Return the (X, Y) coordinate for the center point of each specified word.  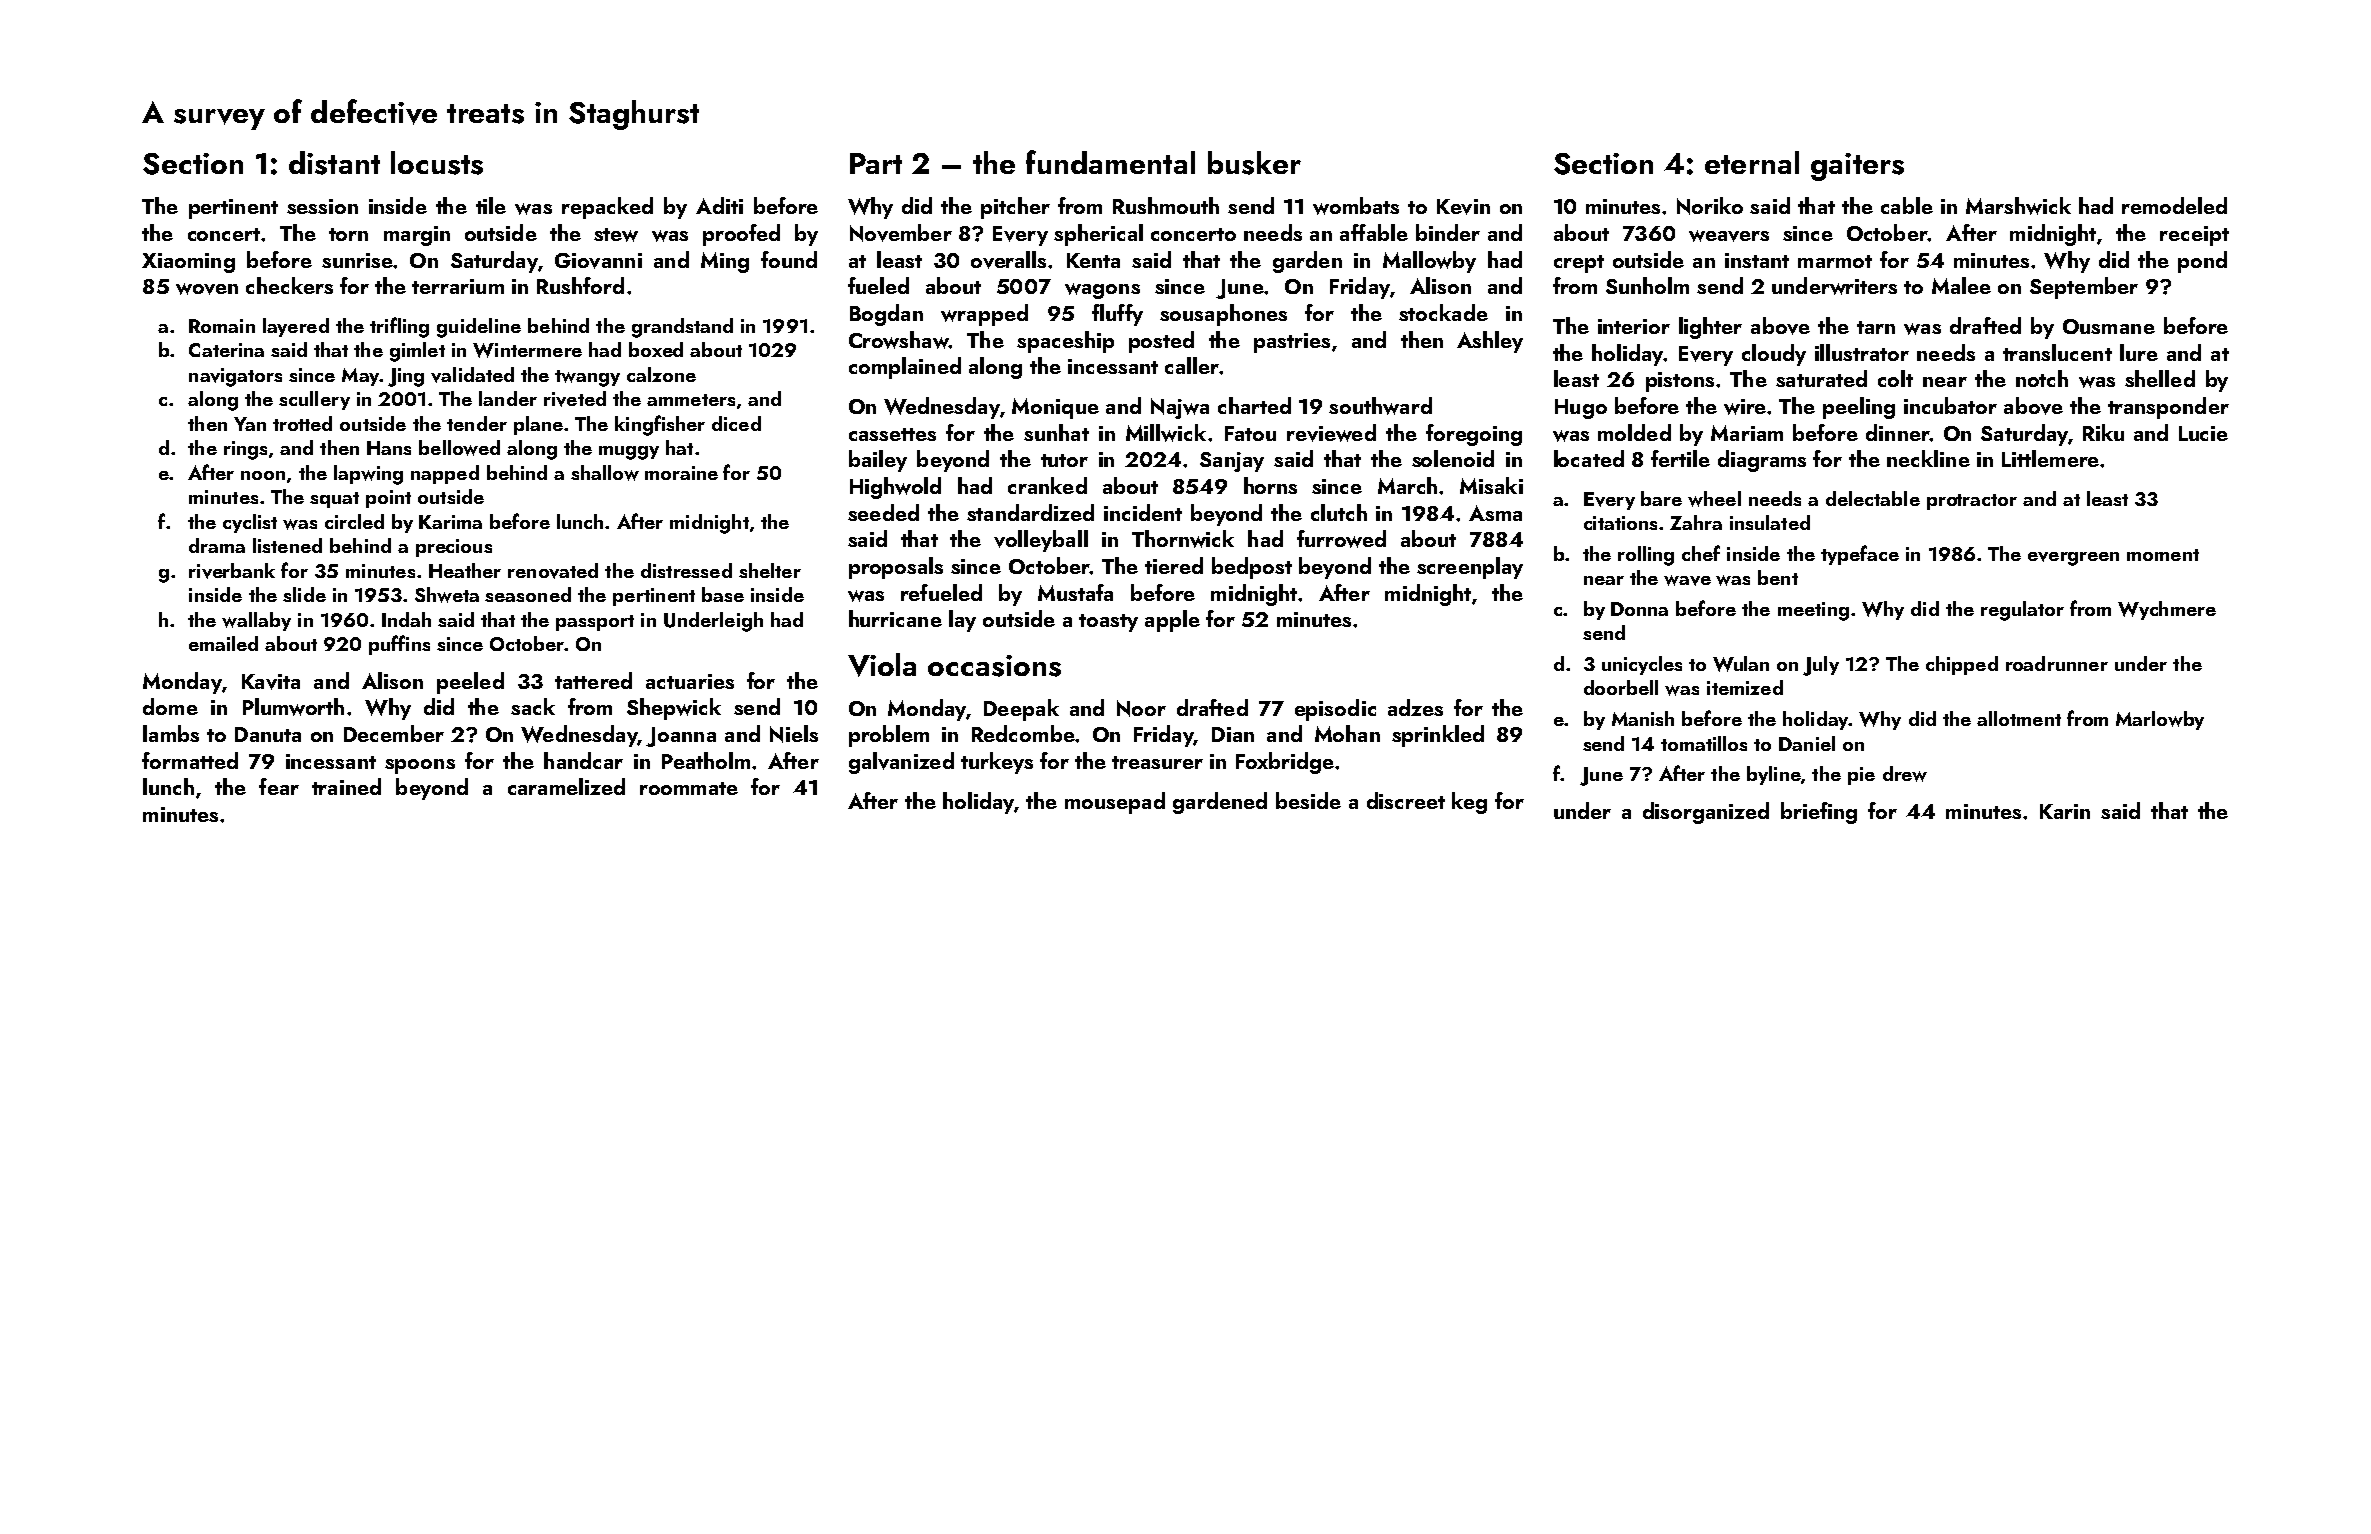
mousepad (1115, 803)
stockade (1443, 312)
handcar (583, 760)
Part (876, 163)
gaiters (1857, 167)
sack (533, 706)
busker (1254, 163)
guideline (479, 328)
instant (1757, 260)
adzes (1415, 707)
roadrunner (2057, 663)
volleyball (1041, 541)
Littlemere (2050, 458)
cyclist (250, 523)
